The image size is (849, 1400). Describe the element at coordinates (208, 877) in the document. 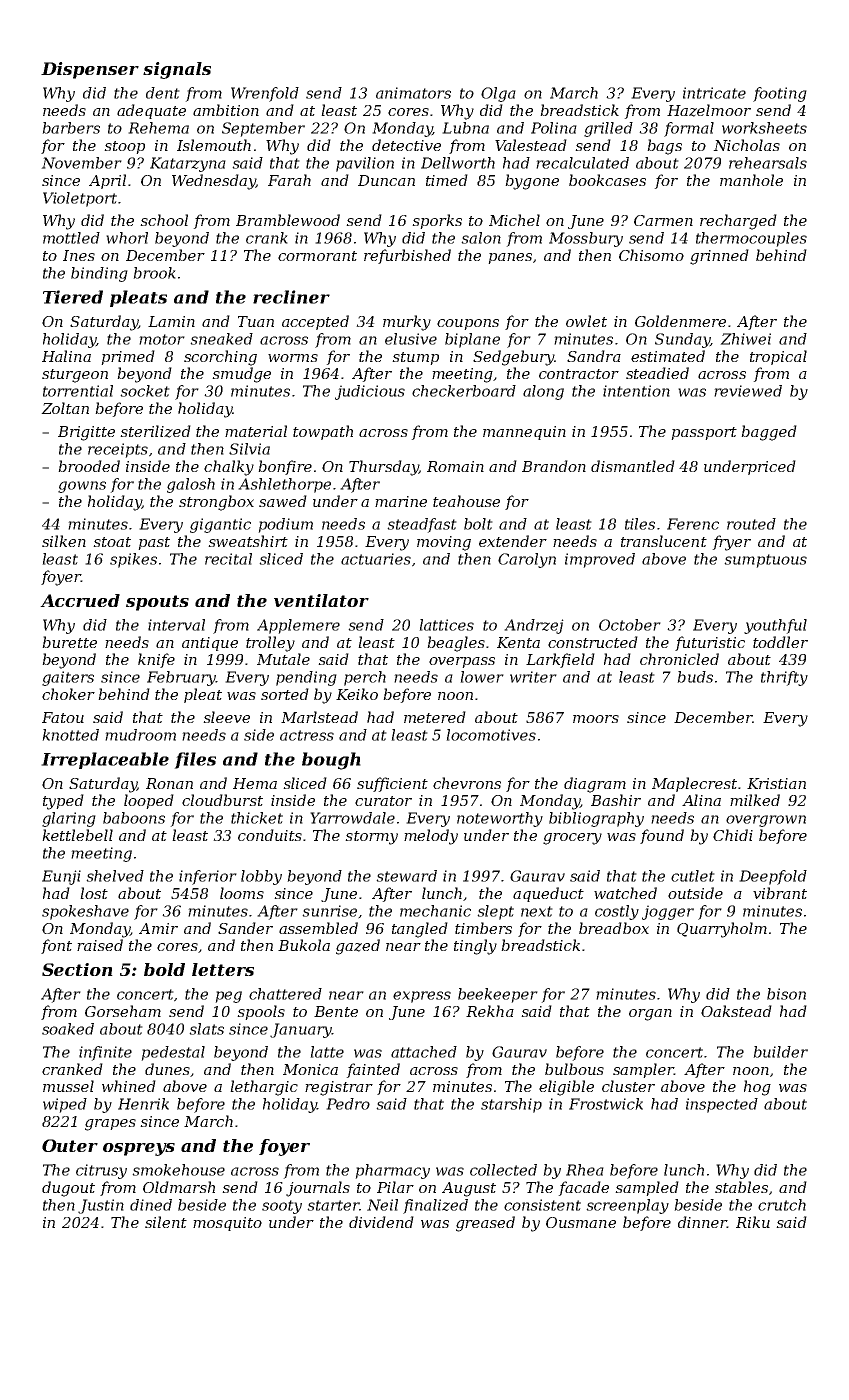

I see `inferior` at that location.
